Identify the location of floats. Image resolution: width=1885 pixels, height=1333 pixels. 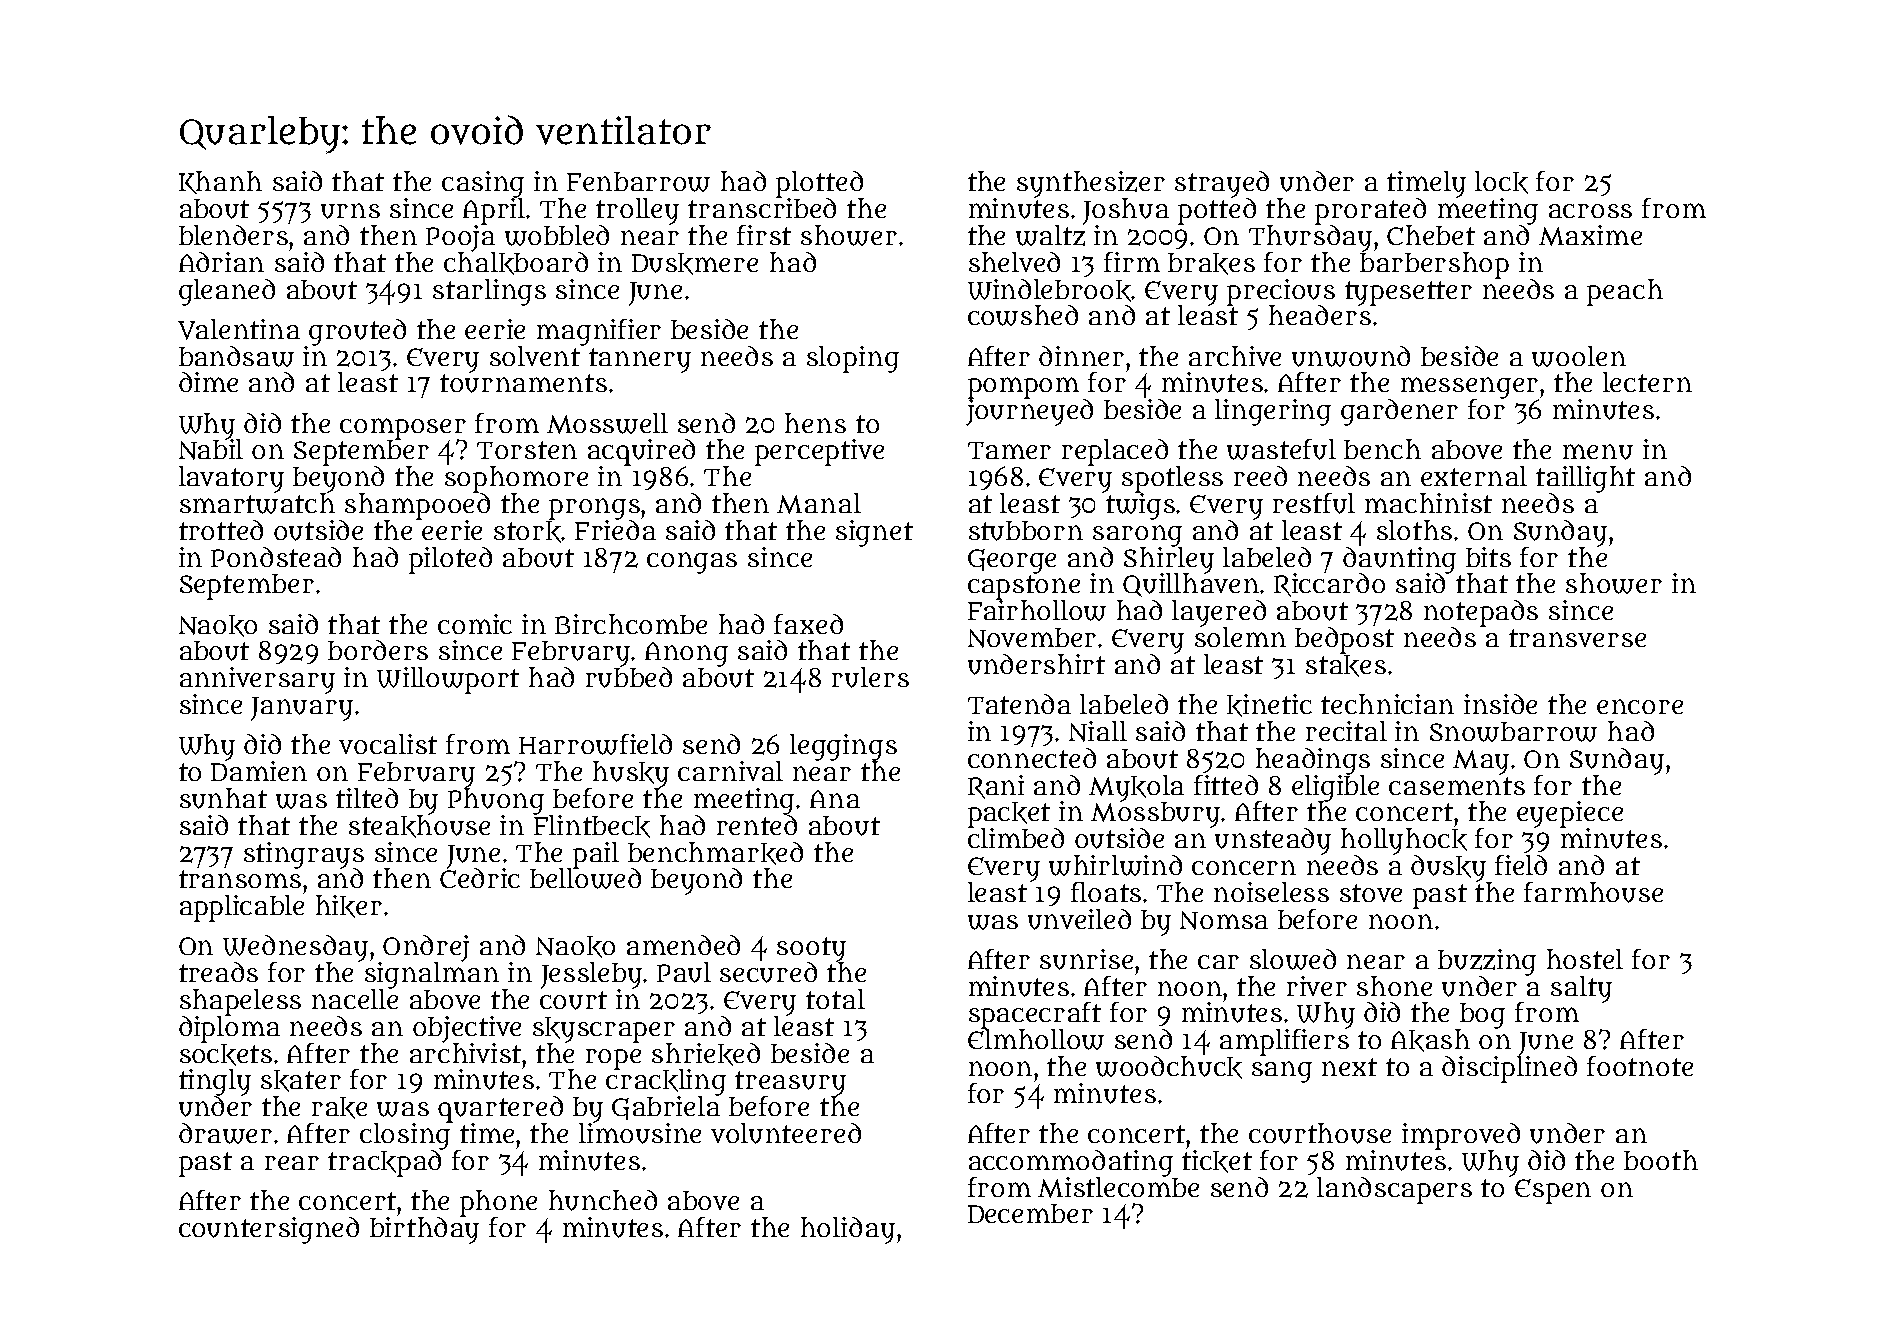
(1106, 892).
